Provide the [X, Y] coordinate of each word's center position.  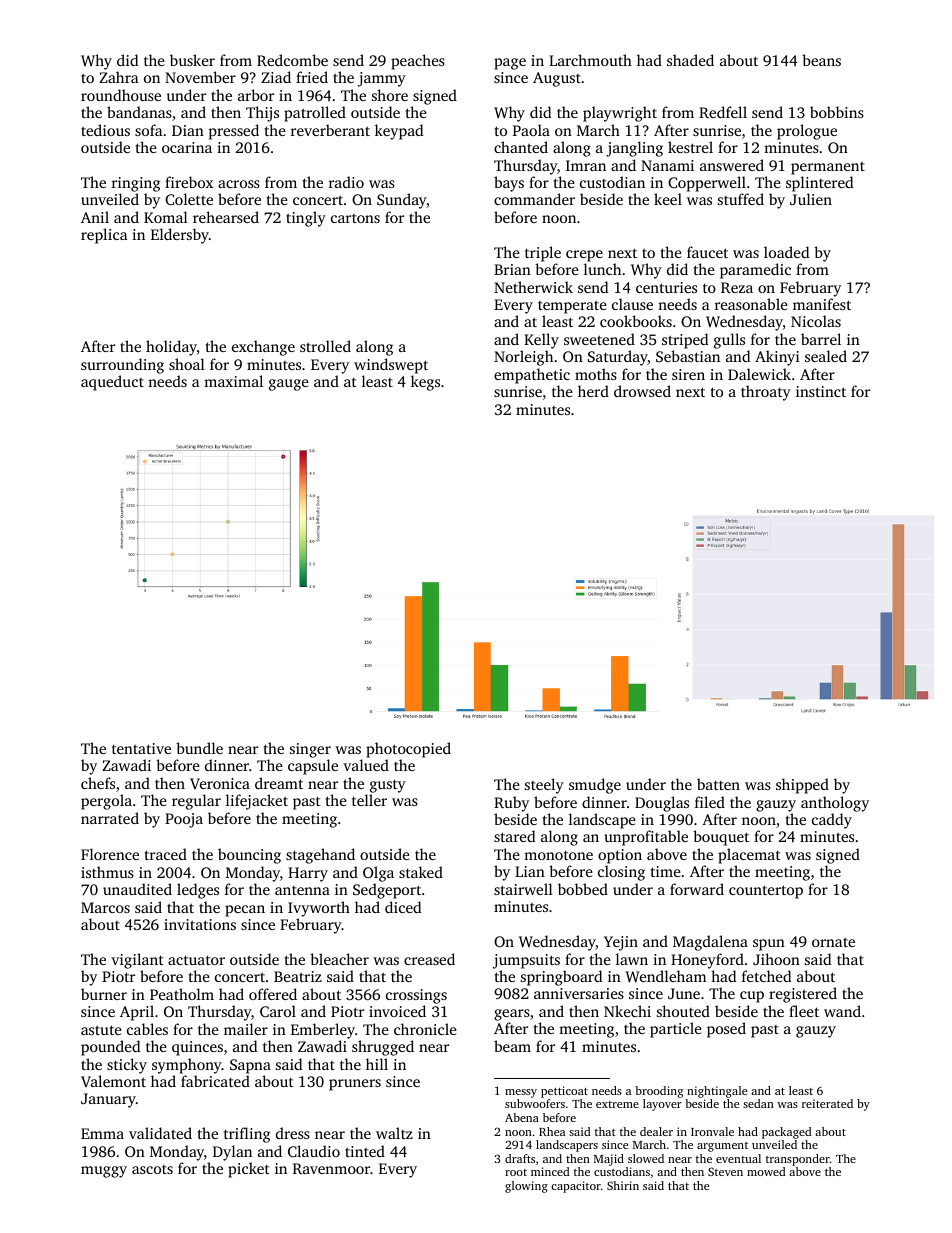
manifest [822, 304]
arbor [256, 95]
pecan [245, 911]
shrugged [383, 1048]
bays [509, 184]
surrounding [122, 366]
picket [249, 1170]
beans [821, 60]
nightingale [717, 1092]
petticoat [564, 1092]
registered [803, 995]
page [510, 64]
